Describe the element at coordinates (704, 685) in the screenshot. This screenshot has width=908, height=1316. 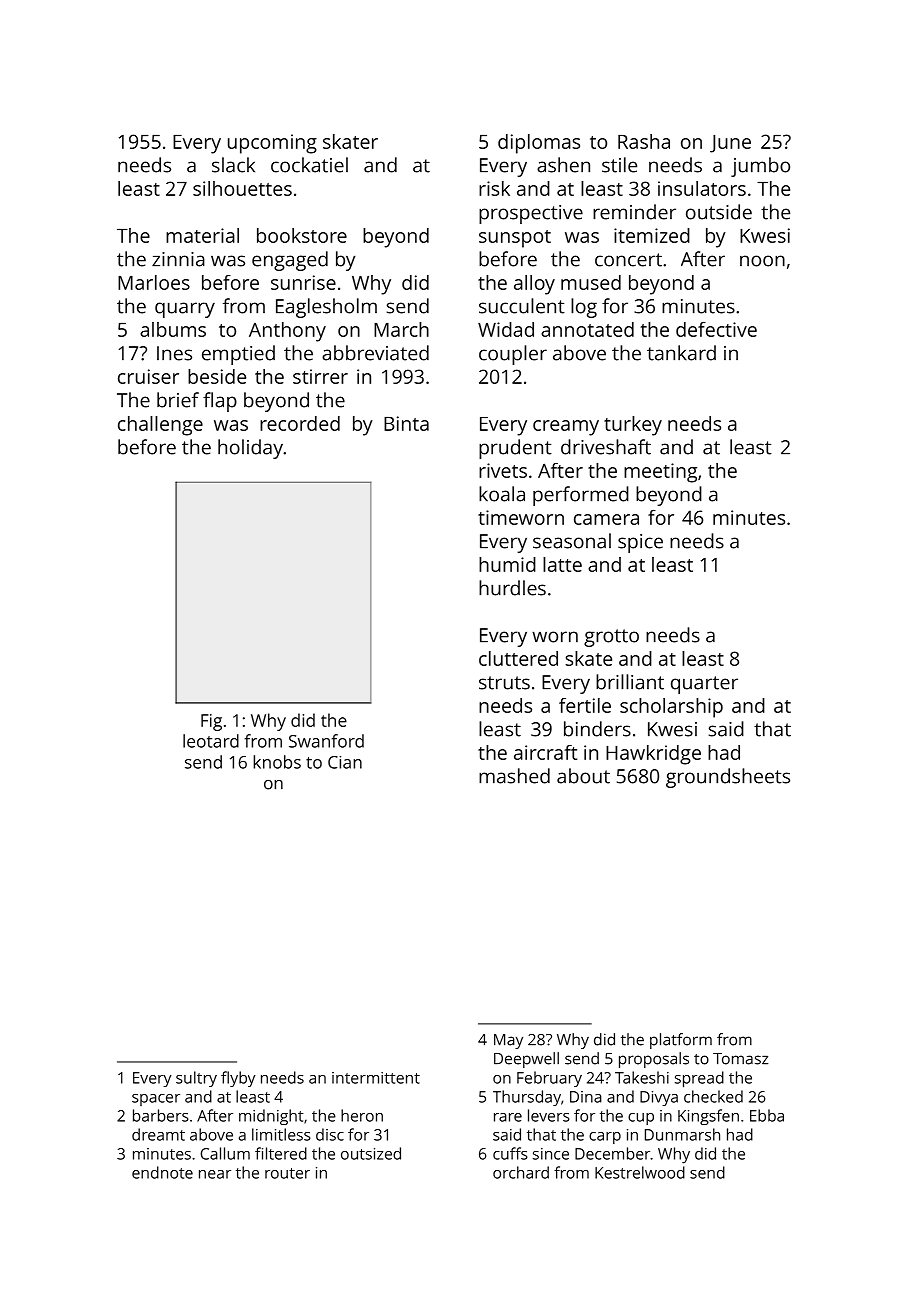
I see `quarter` at that location.
